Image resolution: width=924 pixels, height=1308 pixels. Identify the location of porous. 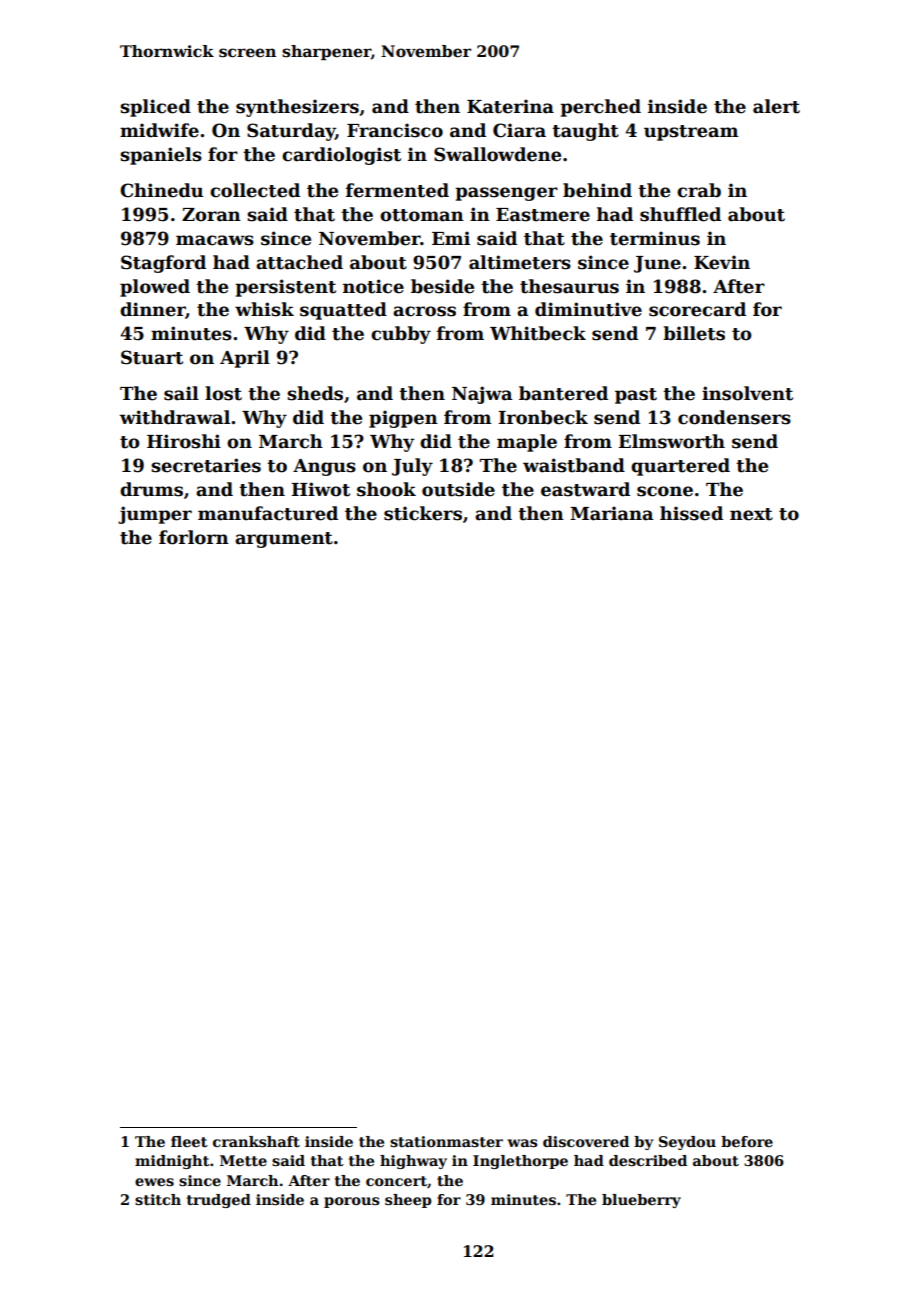
(352, 1202).
